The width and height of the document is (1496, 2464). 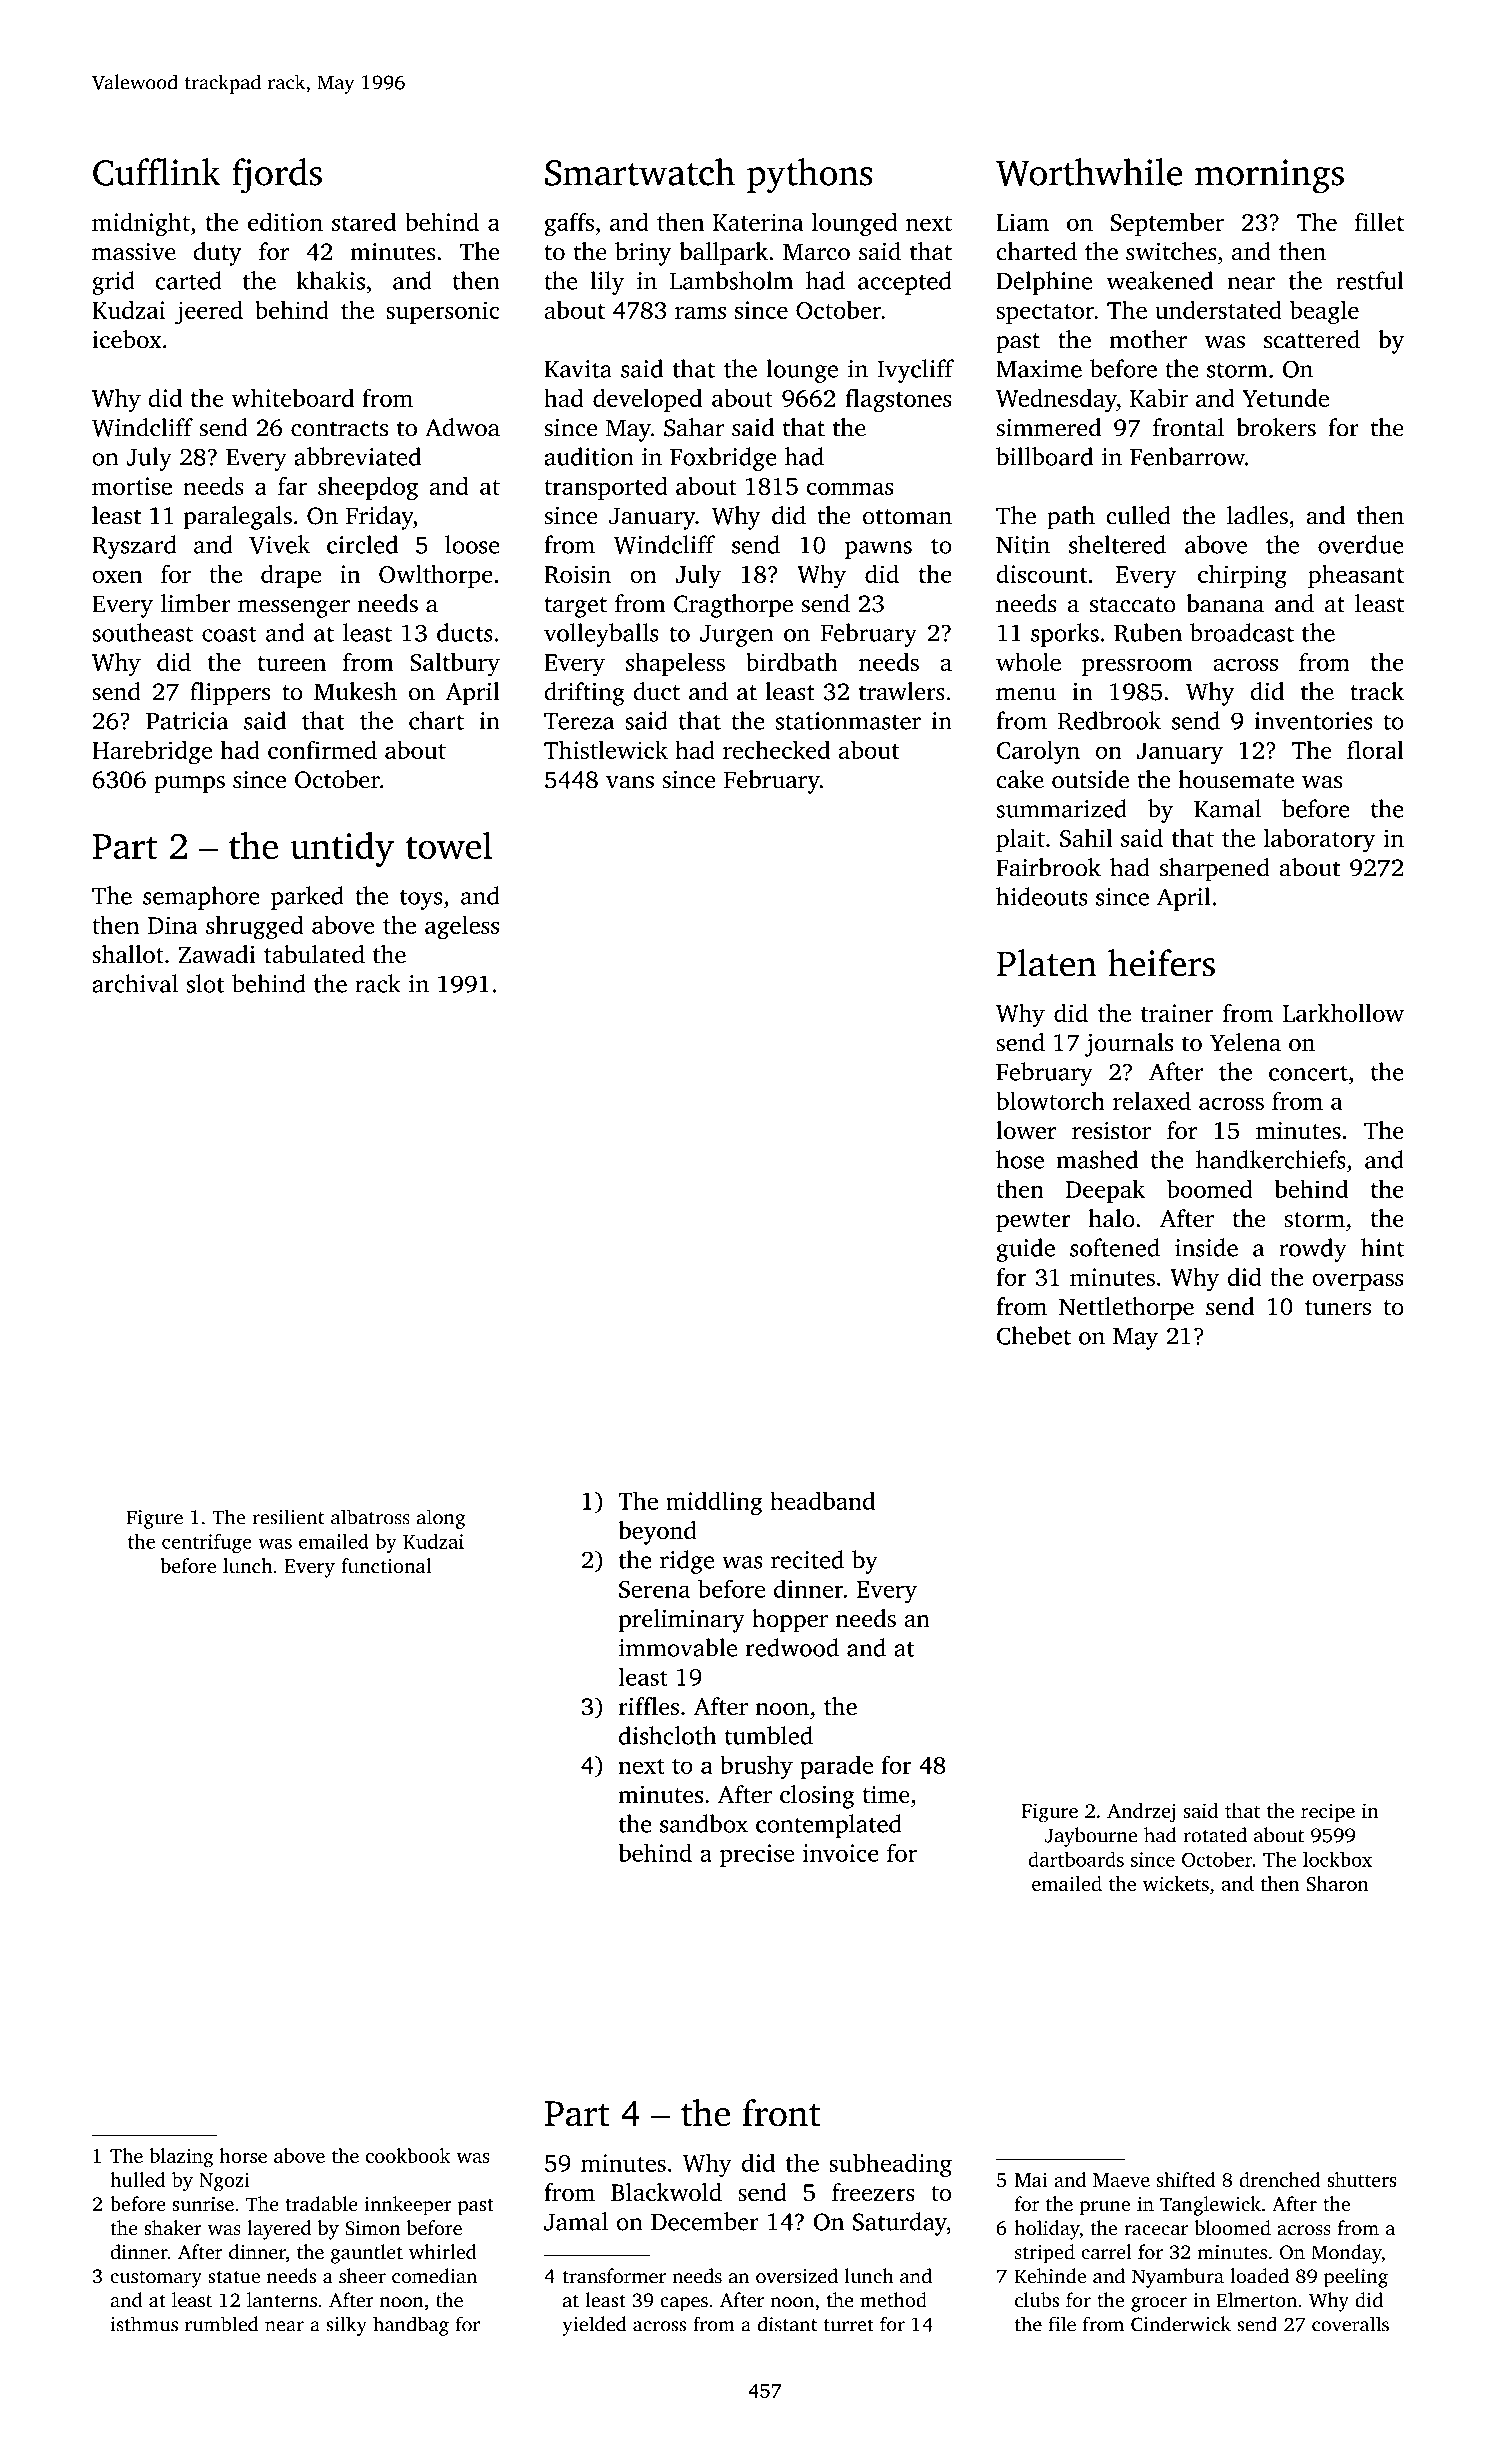 What do you see at coordinates (181, 2158) in the document?
I see `blazing` at bounding box center [181, 2158].
